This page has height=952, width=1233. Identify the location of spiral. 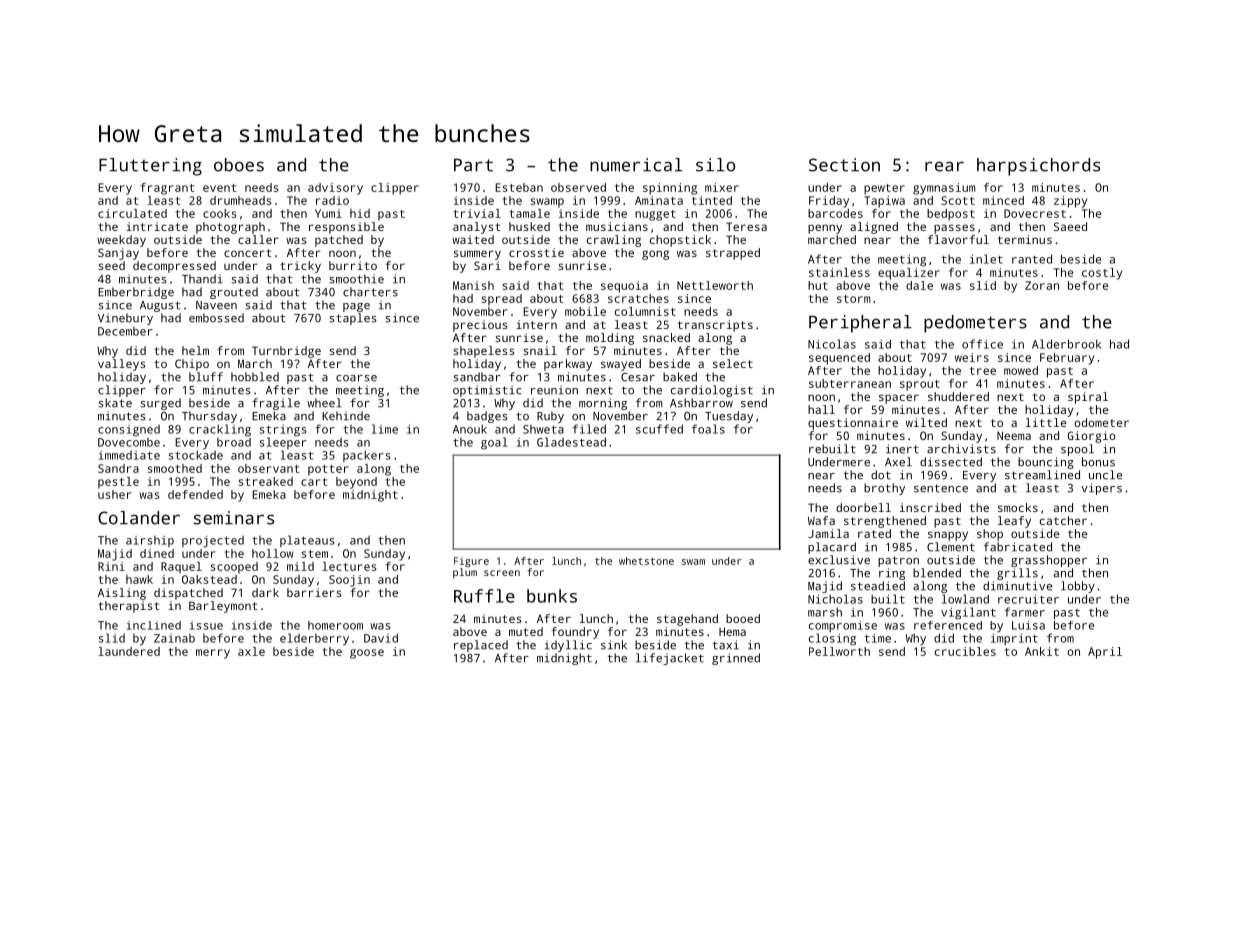
(1088, 398).
